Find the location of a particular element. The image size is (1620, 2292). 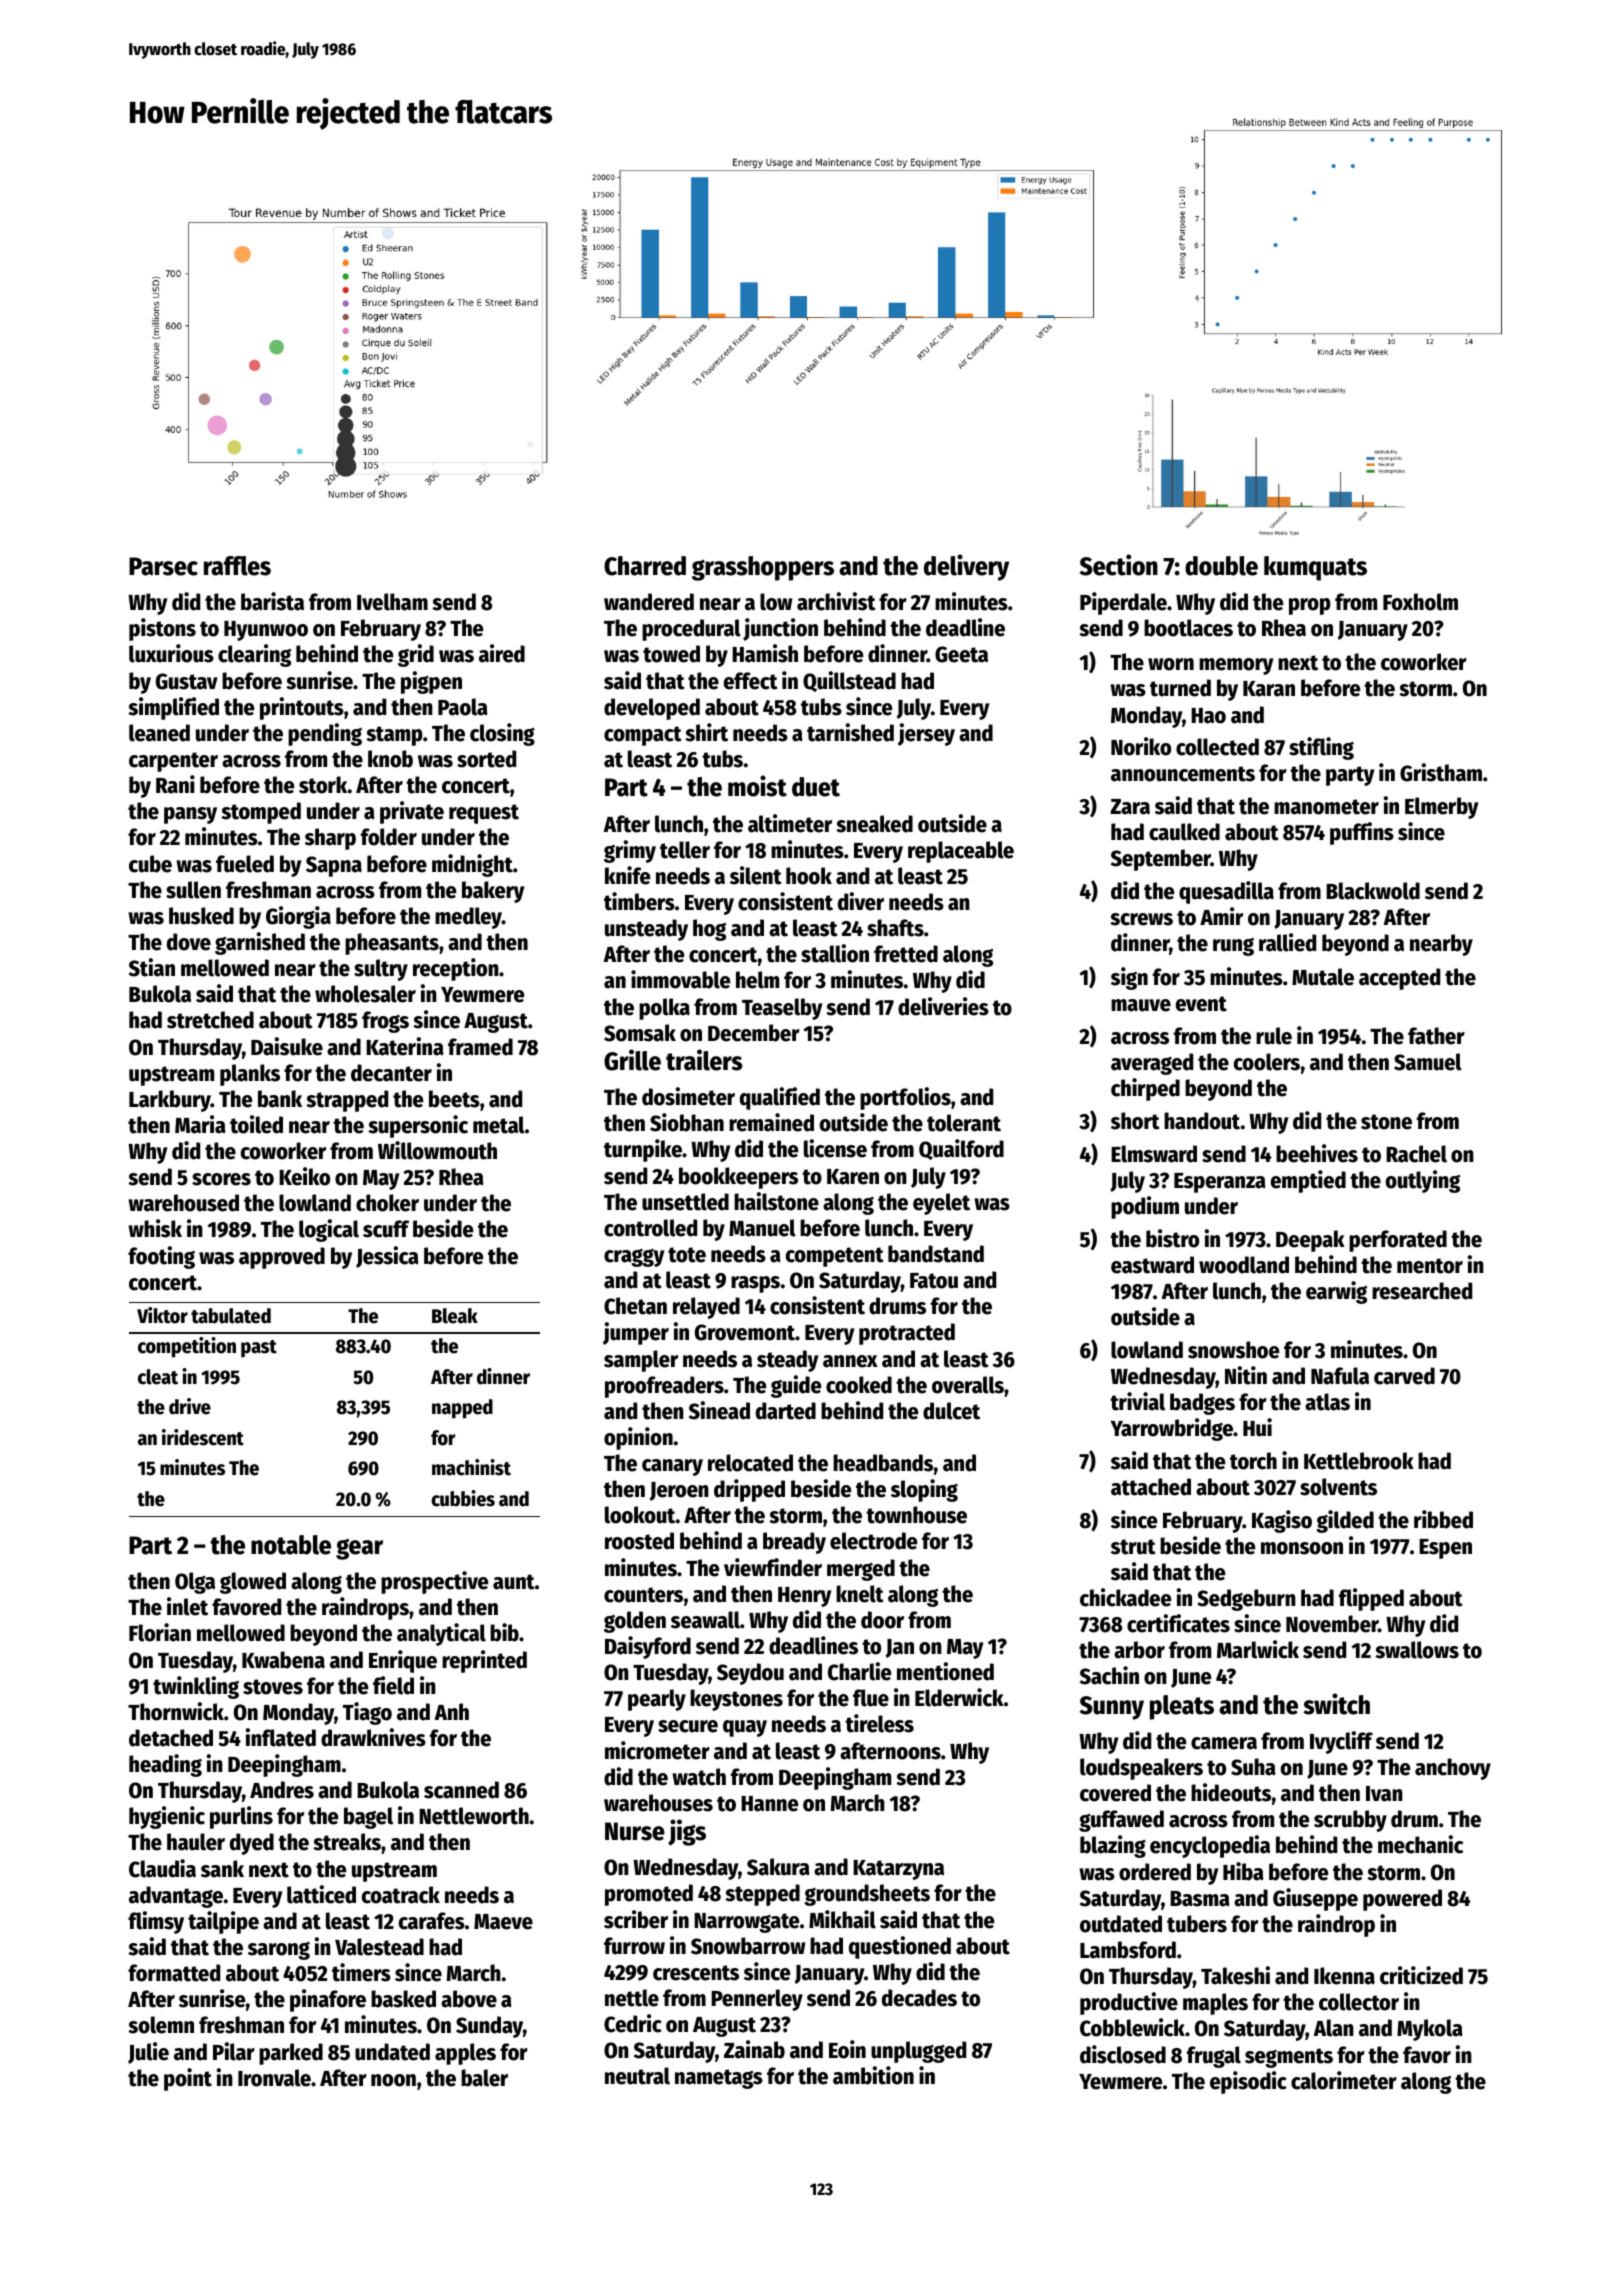

Charred is located at coordinates (645, 566).
